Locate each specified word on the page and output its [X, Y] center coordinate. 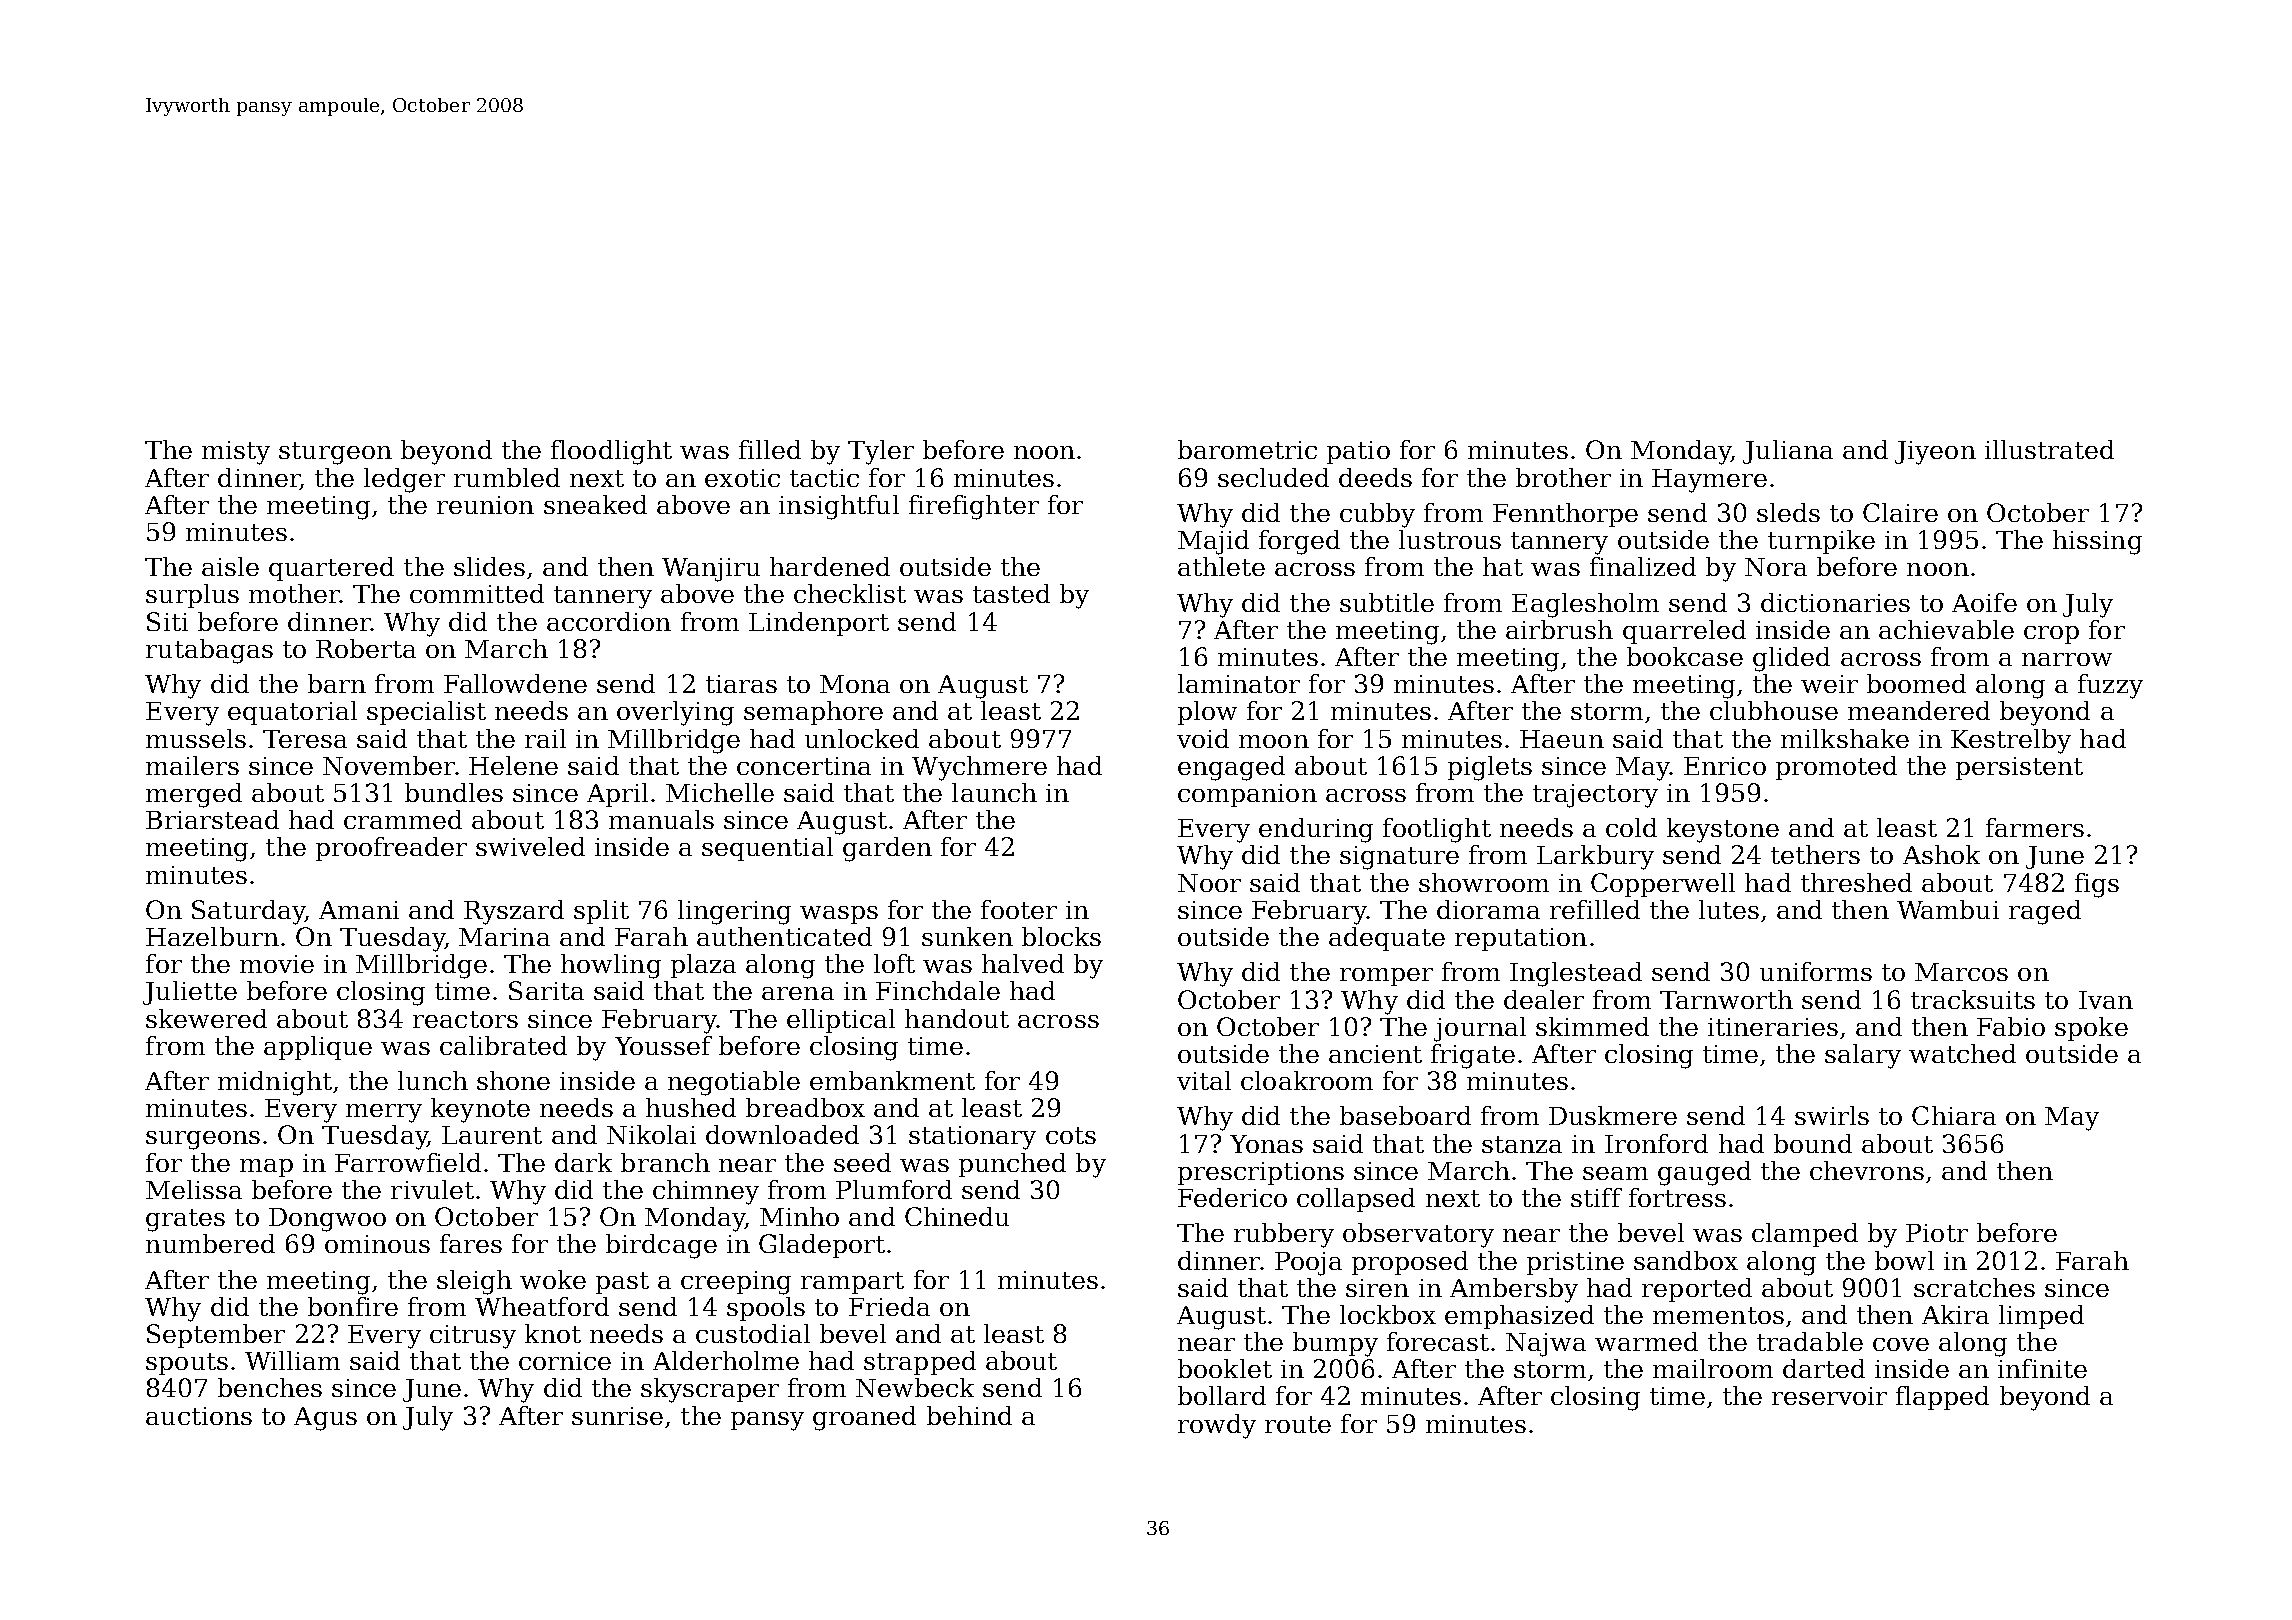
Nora [1776, 567]
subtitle [1387, 602]
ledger [404, 480]
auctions [199, 1416]
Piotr [1937, 1233]
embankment [892, 1080]
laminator [1239, 683]
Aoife [1984, 602]
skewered [206, 1018]
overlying [675, 713]
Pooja [1308, 1264]
